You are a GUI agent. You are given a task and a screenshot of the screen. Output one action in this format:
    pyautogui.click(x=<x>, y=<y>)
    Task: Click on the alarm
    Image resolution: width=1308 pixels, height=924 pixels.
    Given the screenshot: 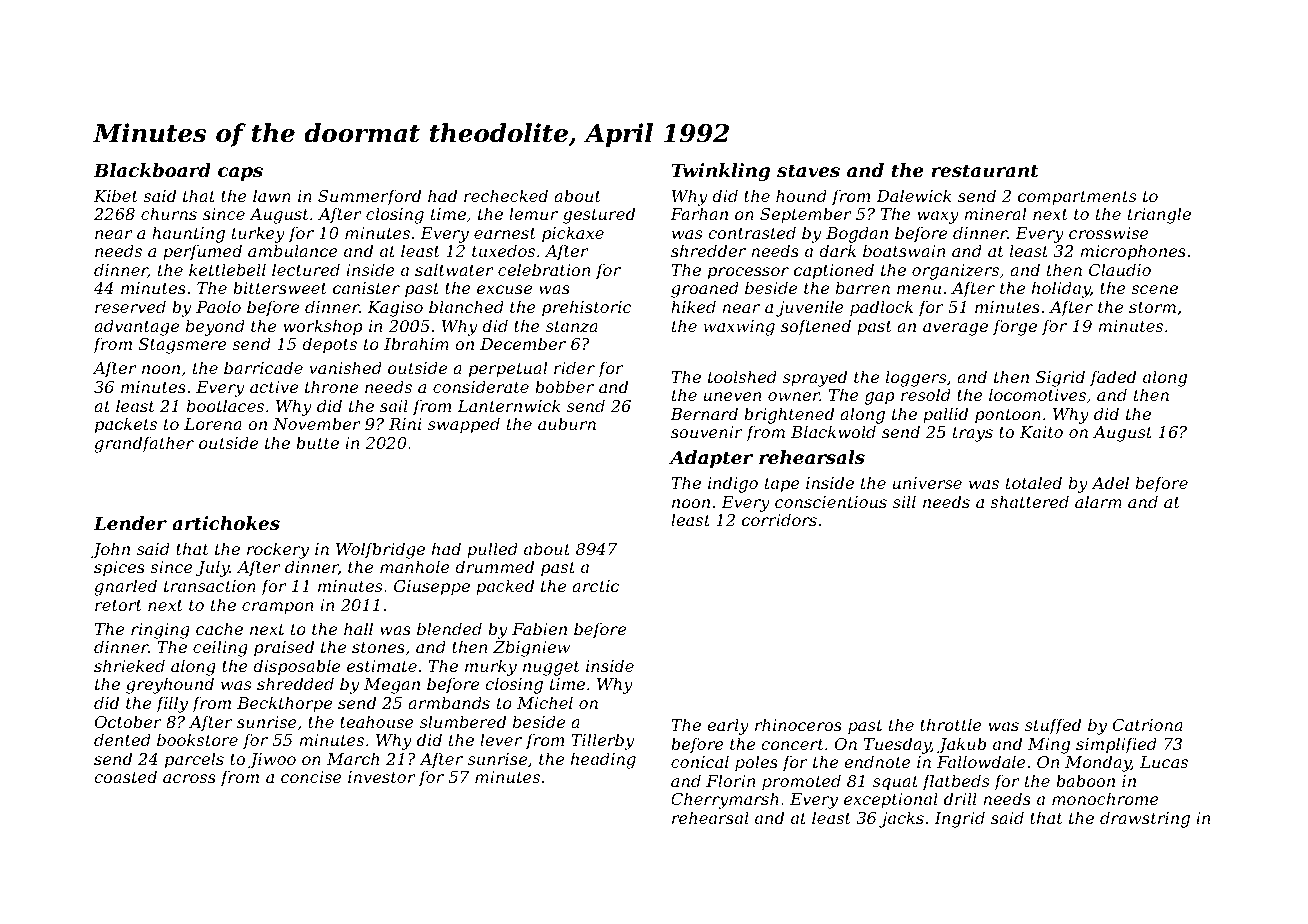 What is the action you would take?
    pyautogui.click(x=1098, y=501)
